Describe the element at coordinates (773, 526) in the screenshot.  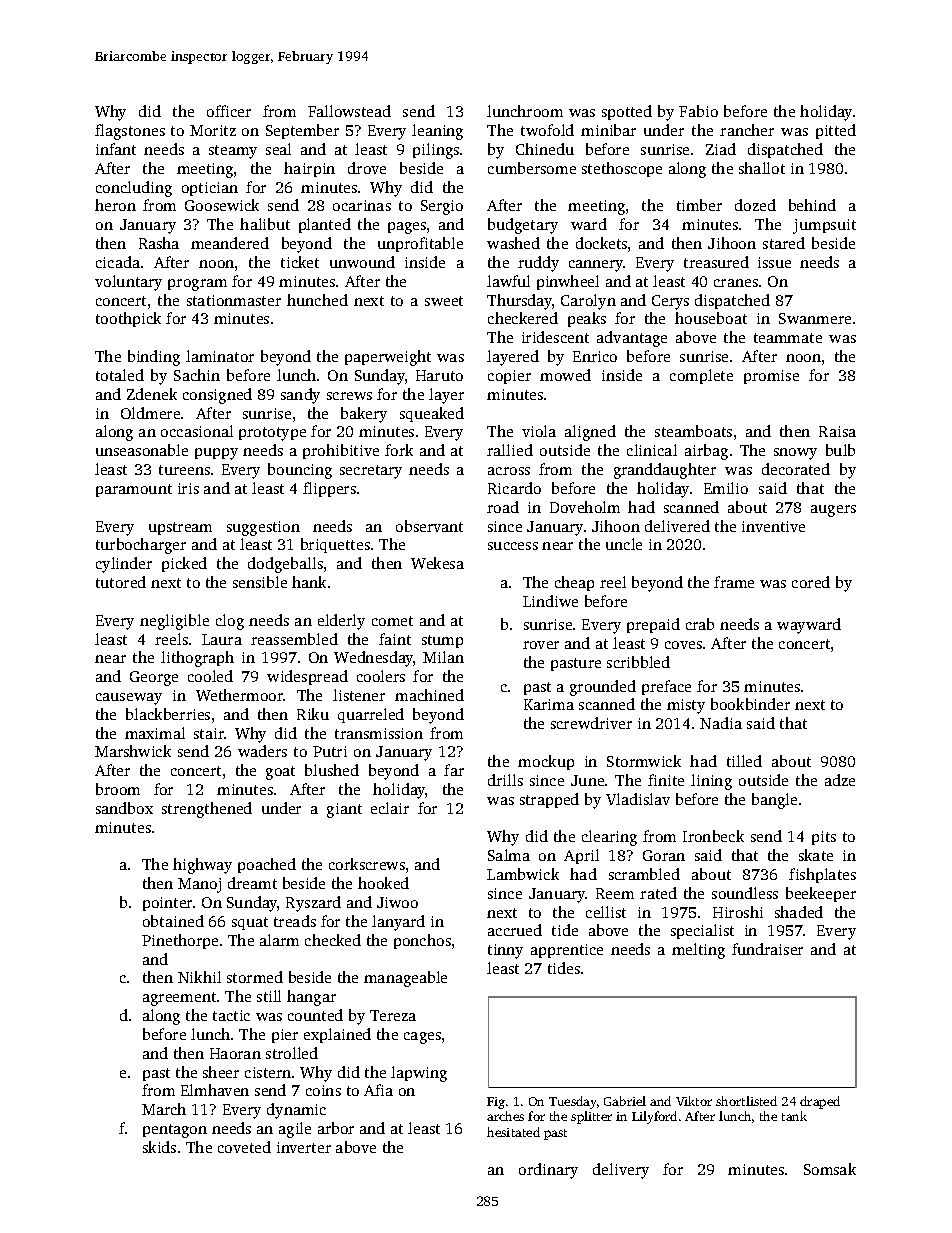
I see `inventive` at that location.
